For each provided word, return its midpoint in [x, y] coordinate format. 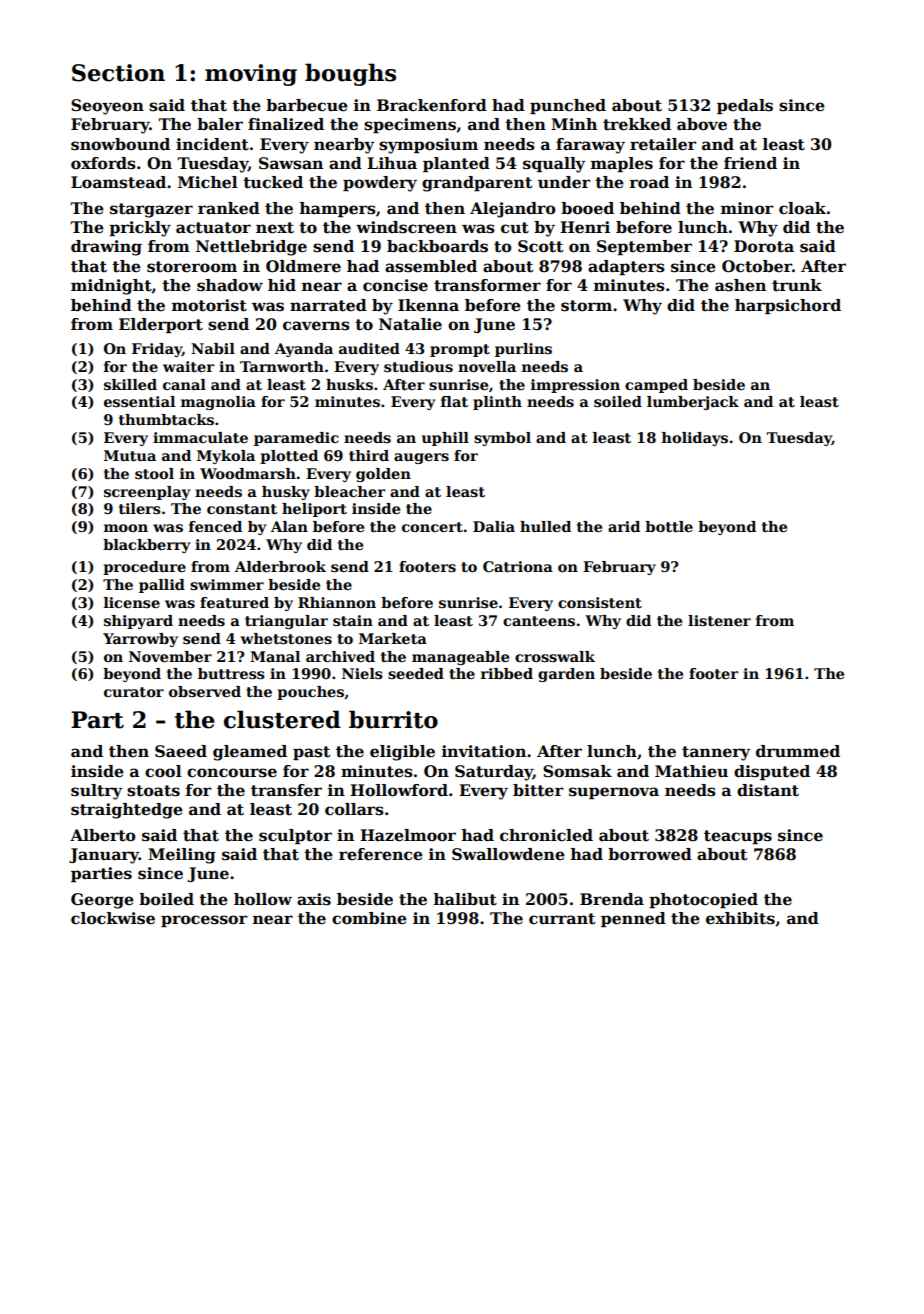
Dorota [764, 246]
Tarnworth [282, 366]
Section [118, 73]
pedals [745, 106]
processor [204, 921]
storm [586, 306]
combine [369, 918]
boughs [350, 74]
